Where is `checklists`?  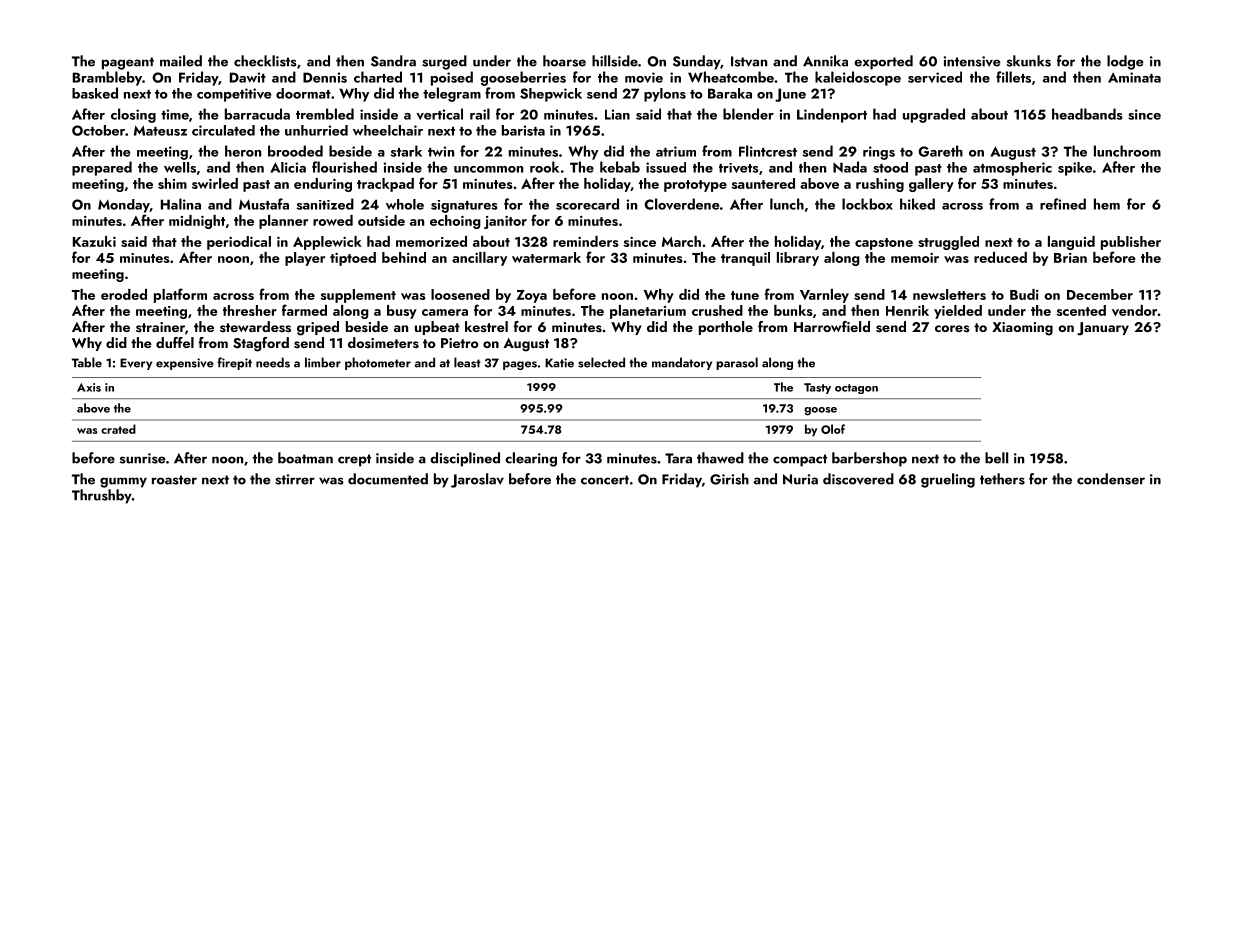 checklists is located at coordinates (265, 61).
